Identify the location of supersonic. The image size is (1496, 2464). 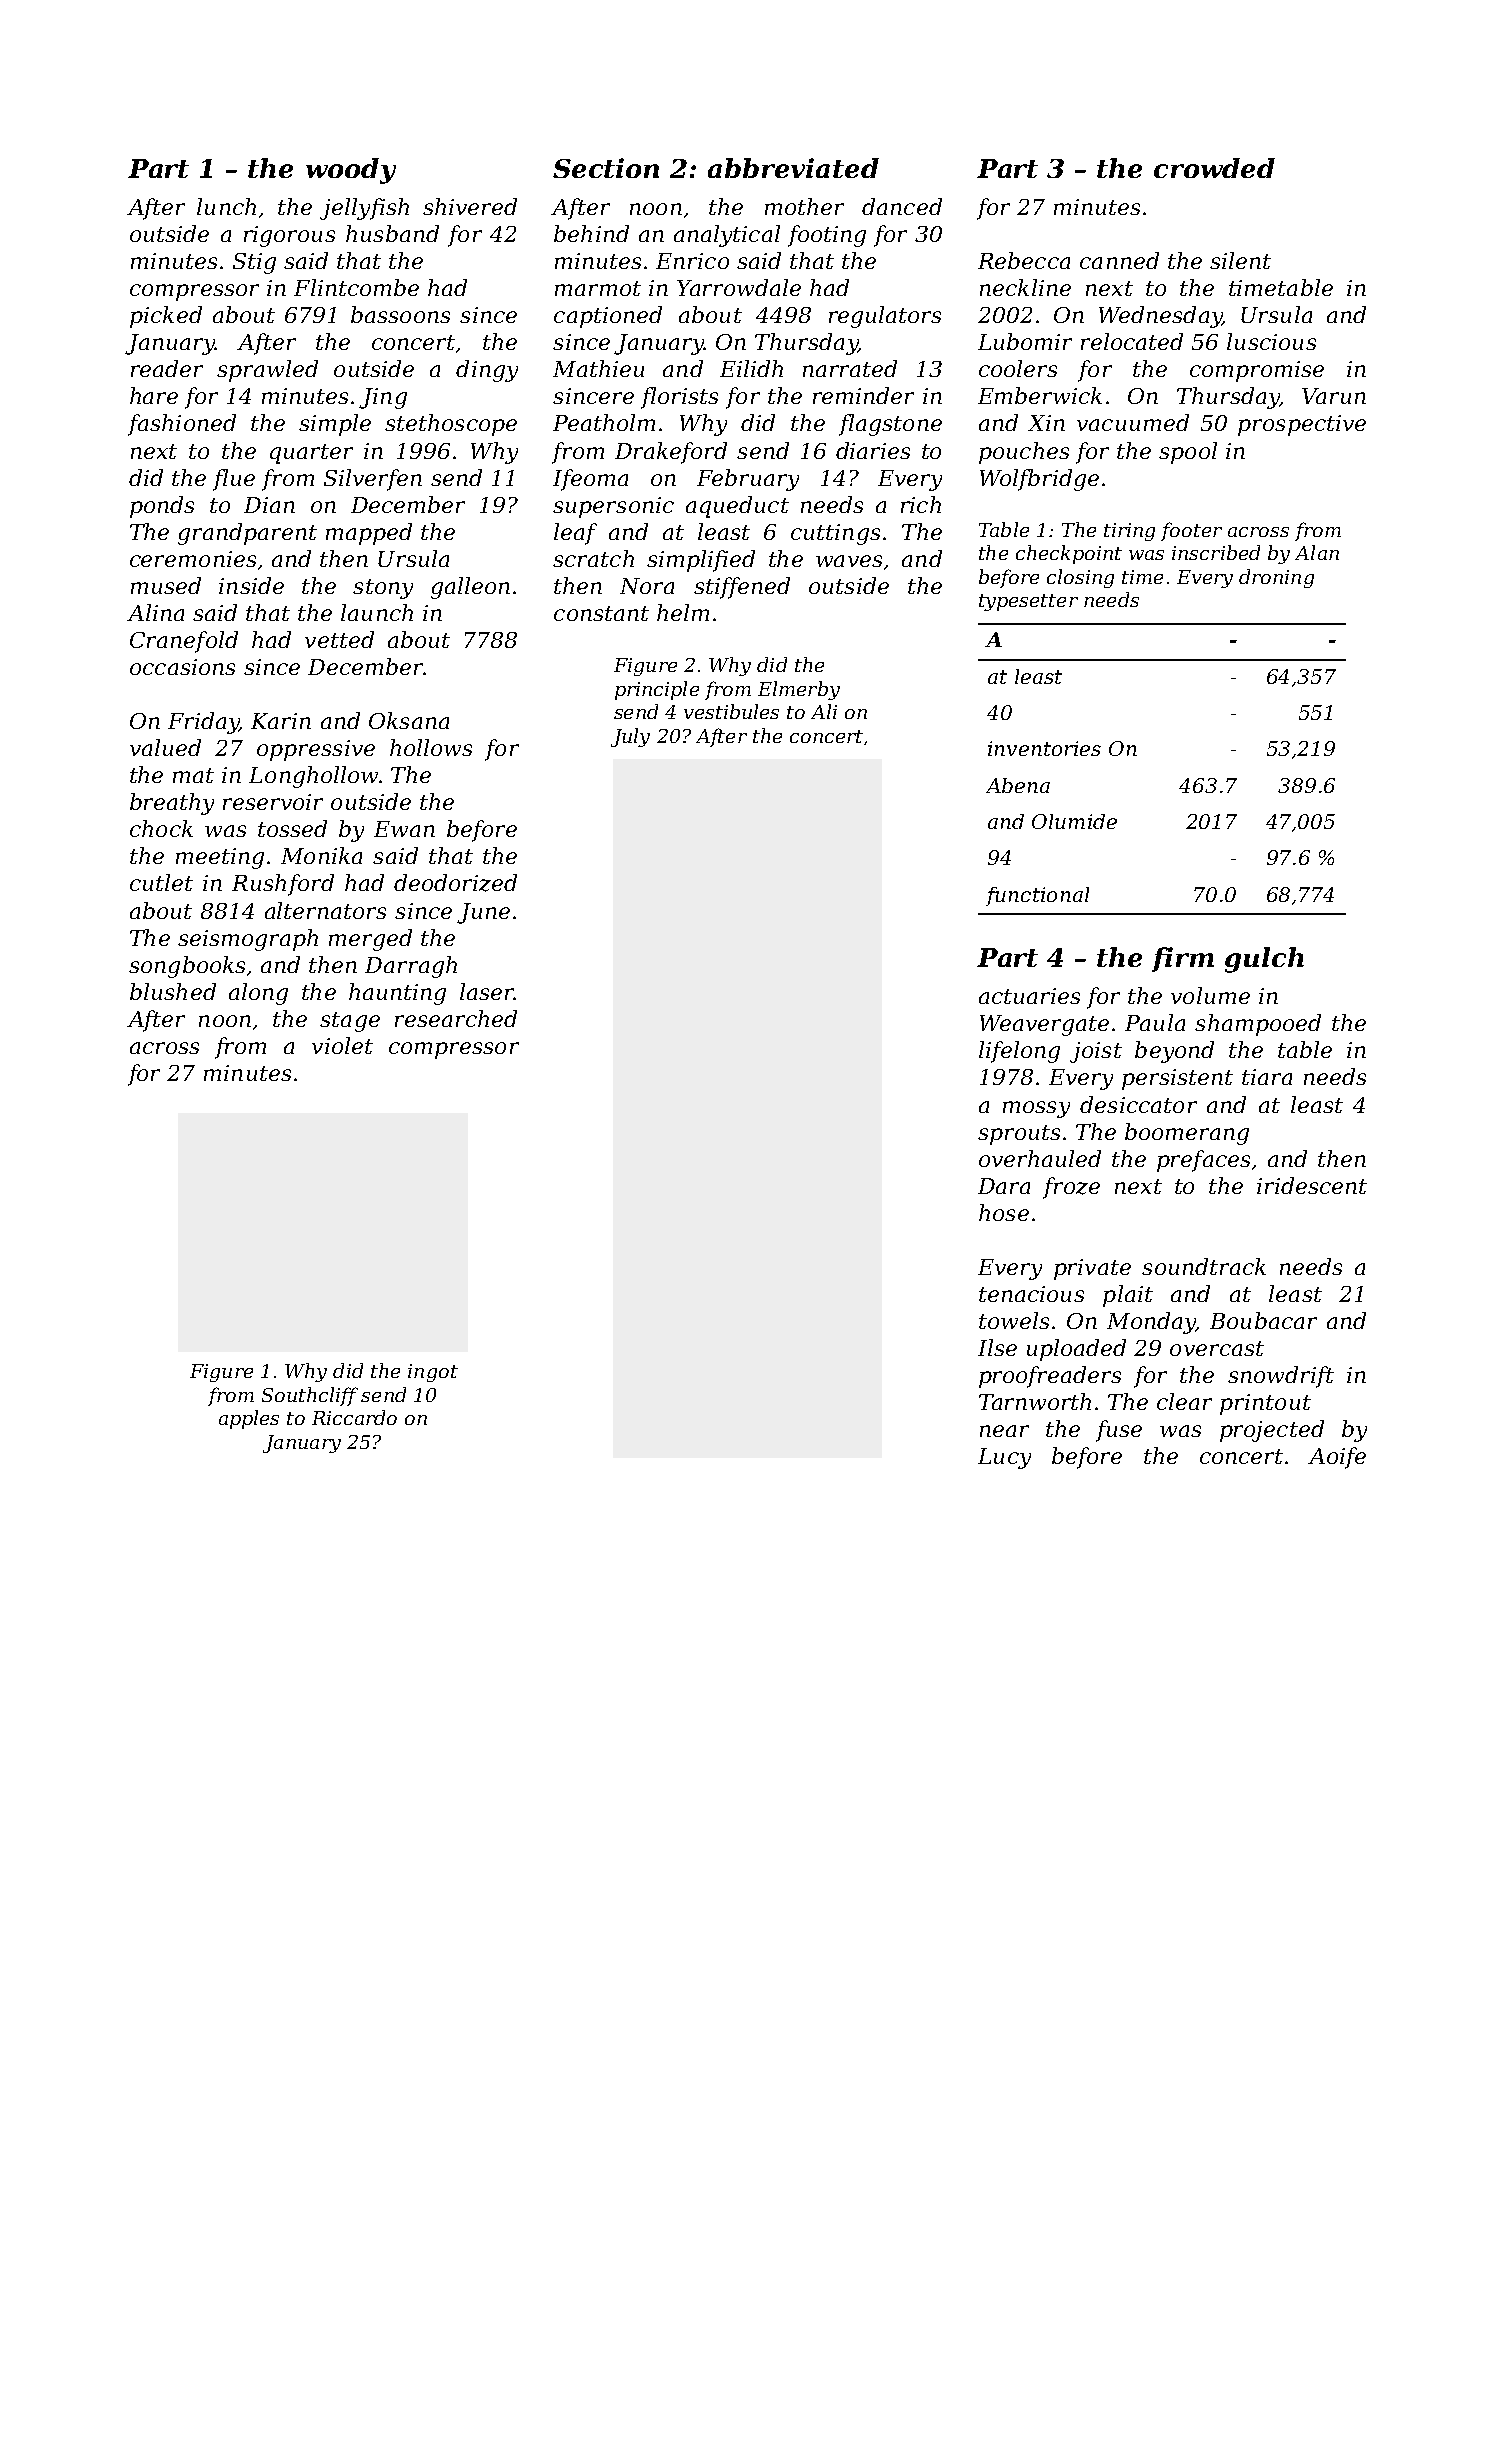
(613, 507).
